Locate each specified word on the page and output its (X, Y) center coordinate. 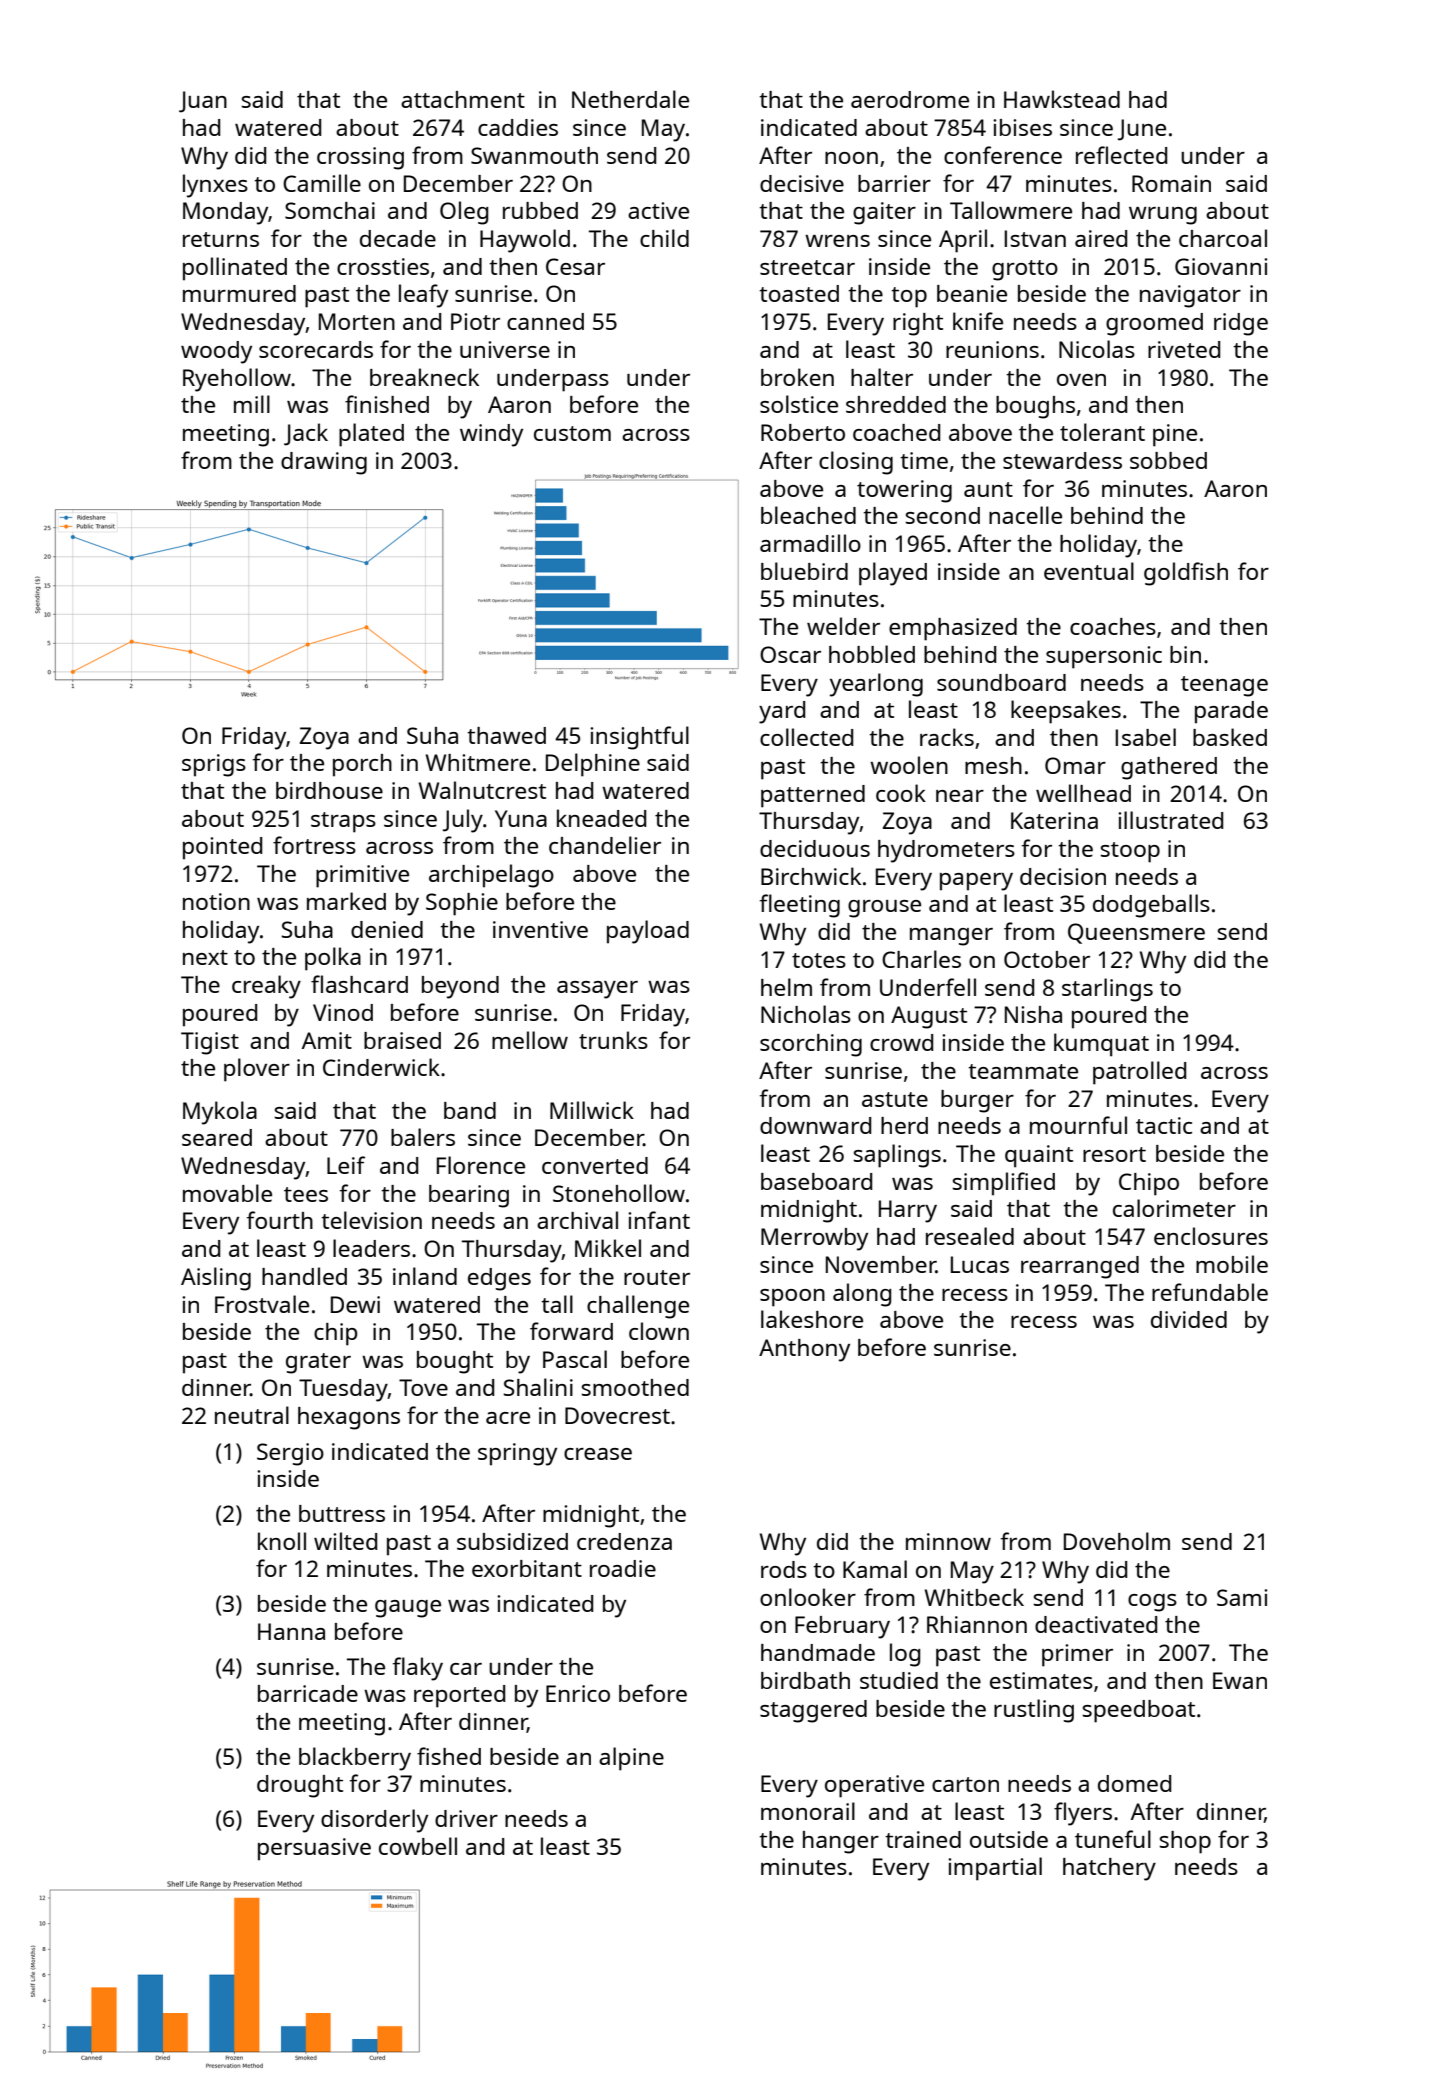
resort (1114, 1154)
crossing (360, 158)
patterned (813, 796)
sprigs (214, 765)
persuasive (314, 1849)
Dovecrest (617, 1415)
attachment (463, 99)
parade (1231, 712)
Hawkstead (1062, 99)
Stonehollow (619, 1193)
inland (425, 1276)
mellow (530, 1040)
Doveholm (1117, 1541)
